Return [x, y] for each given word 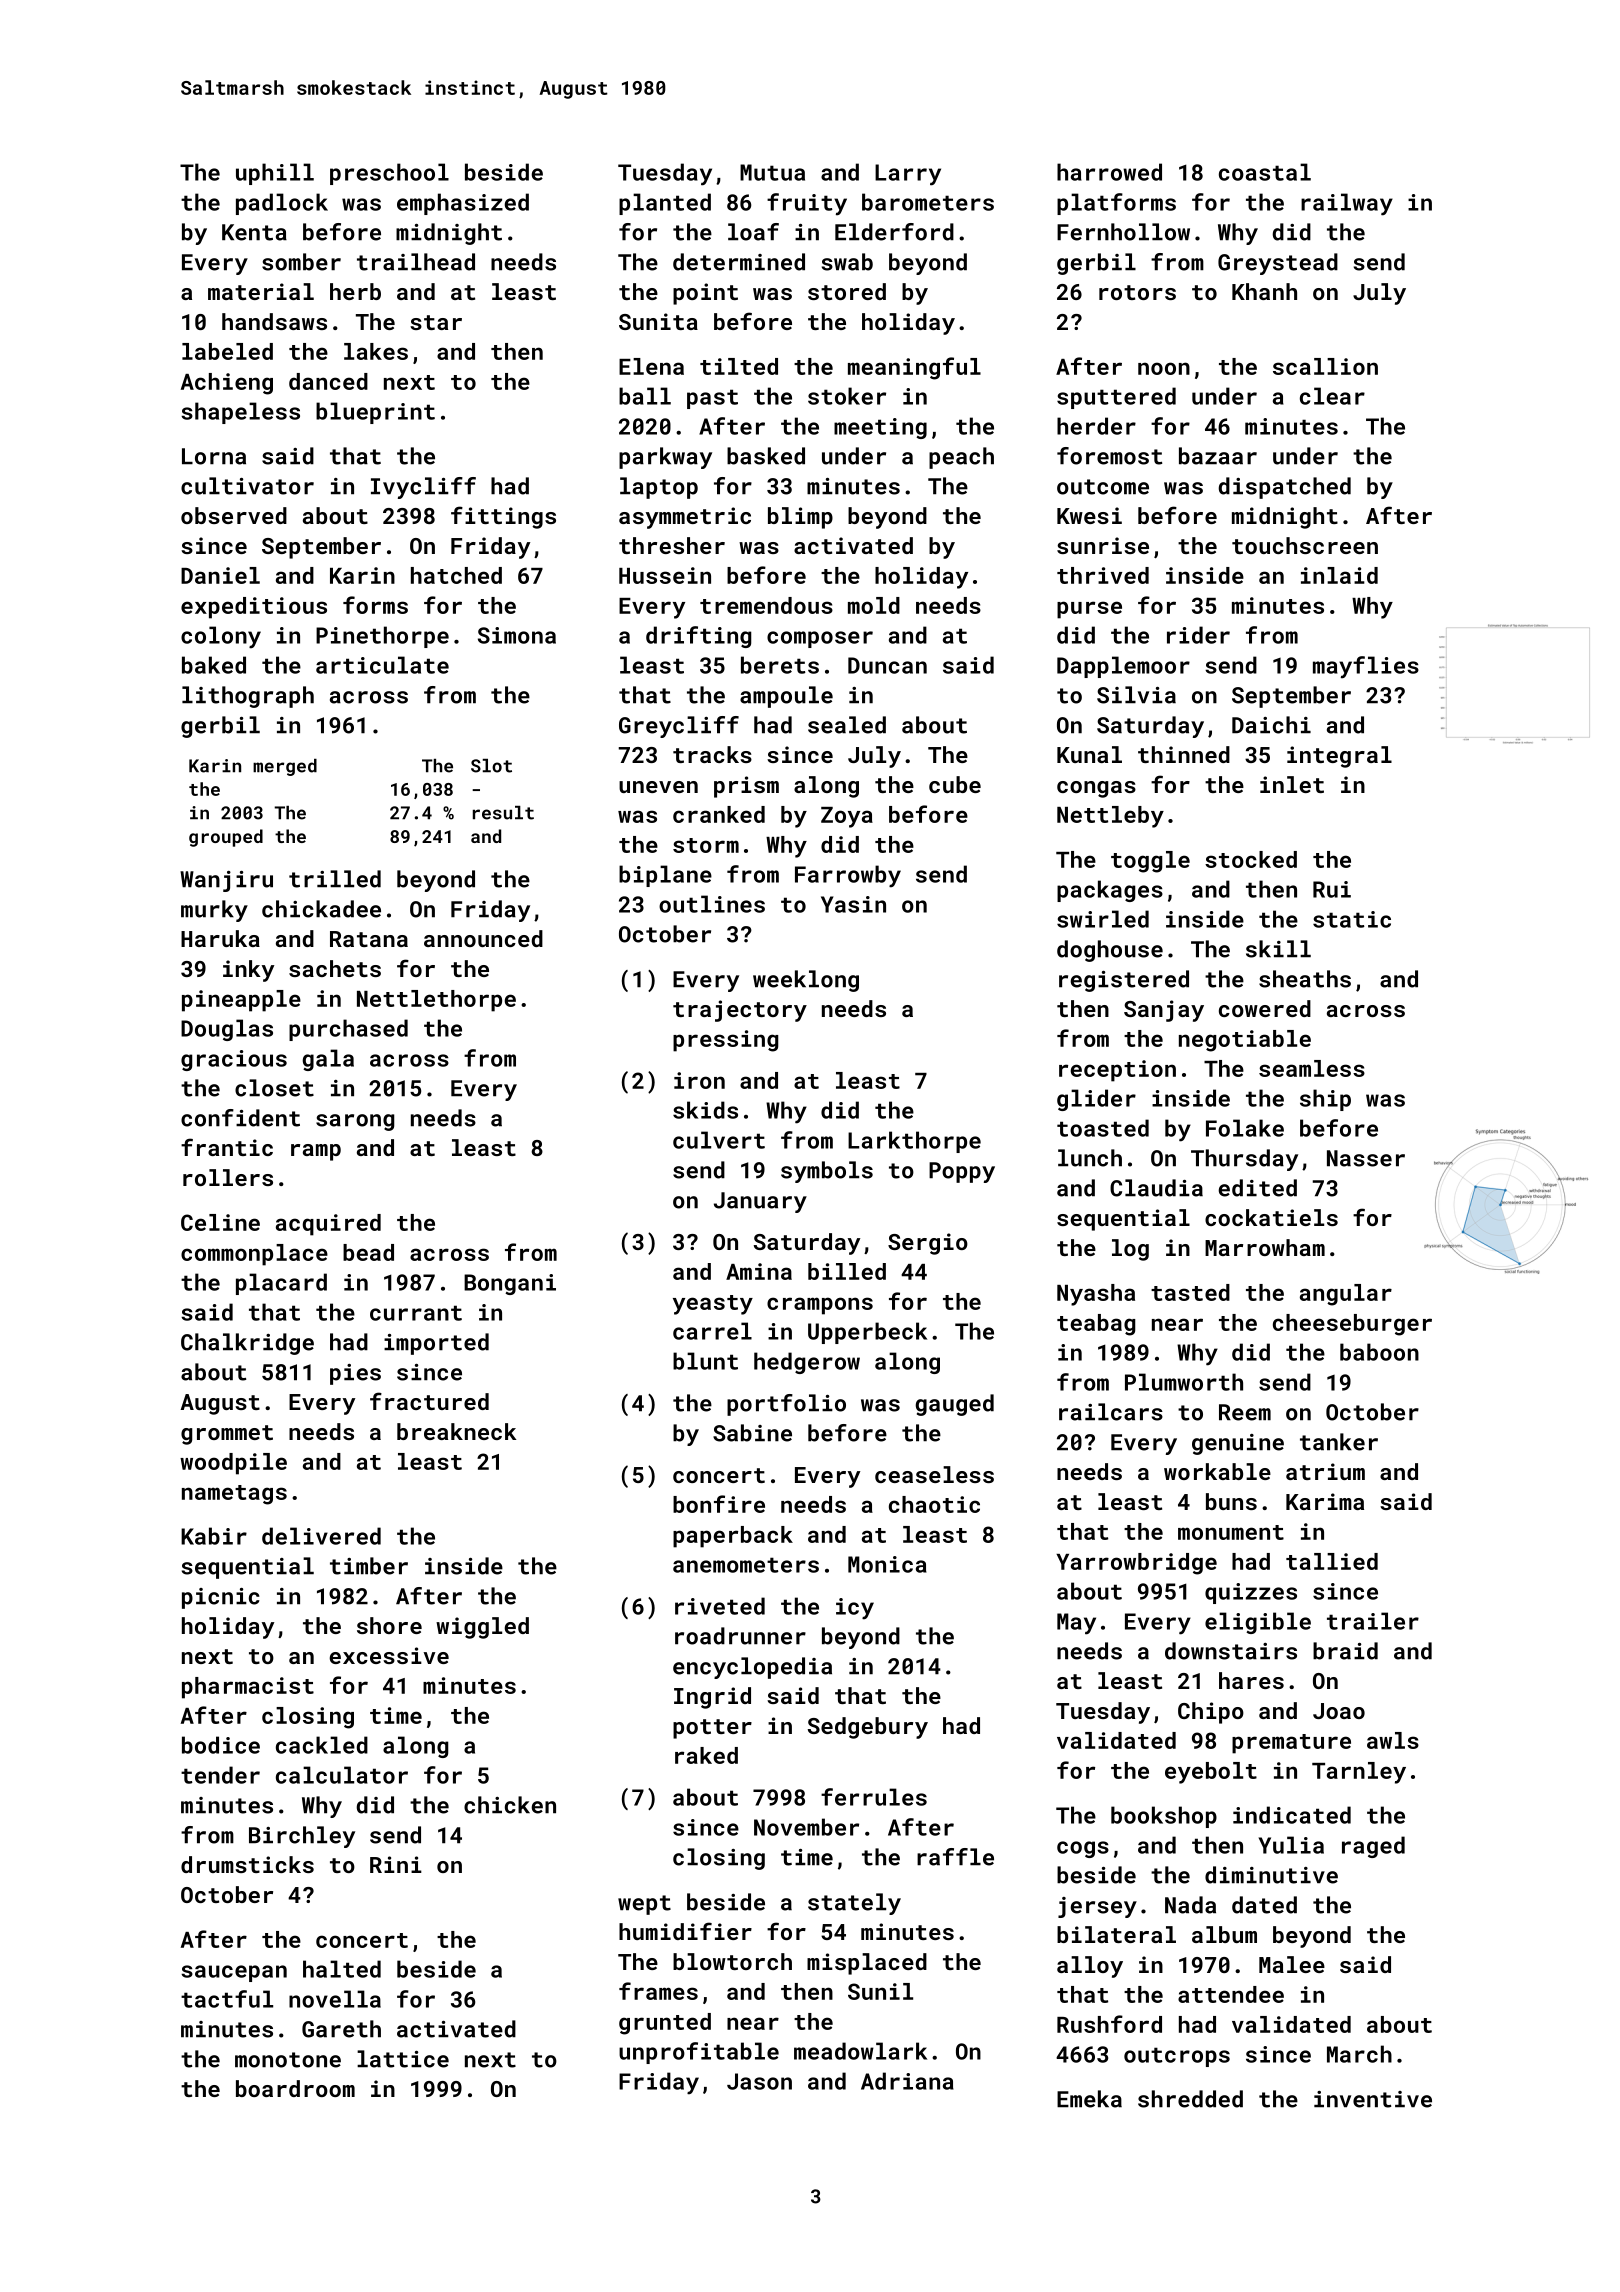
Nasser [1366, 1158]
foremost [1109, 456]
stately [854, 1904]
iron [699, 1080]
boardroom [295, 2088]
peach [961, 458]
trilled [335, 879]
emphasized [463, 204]
